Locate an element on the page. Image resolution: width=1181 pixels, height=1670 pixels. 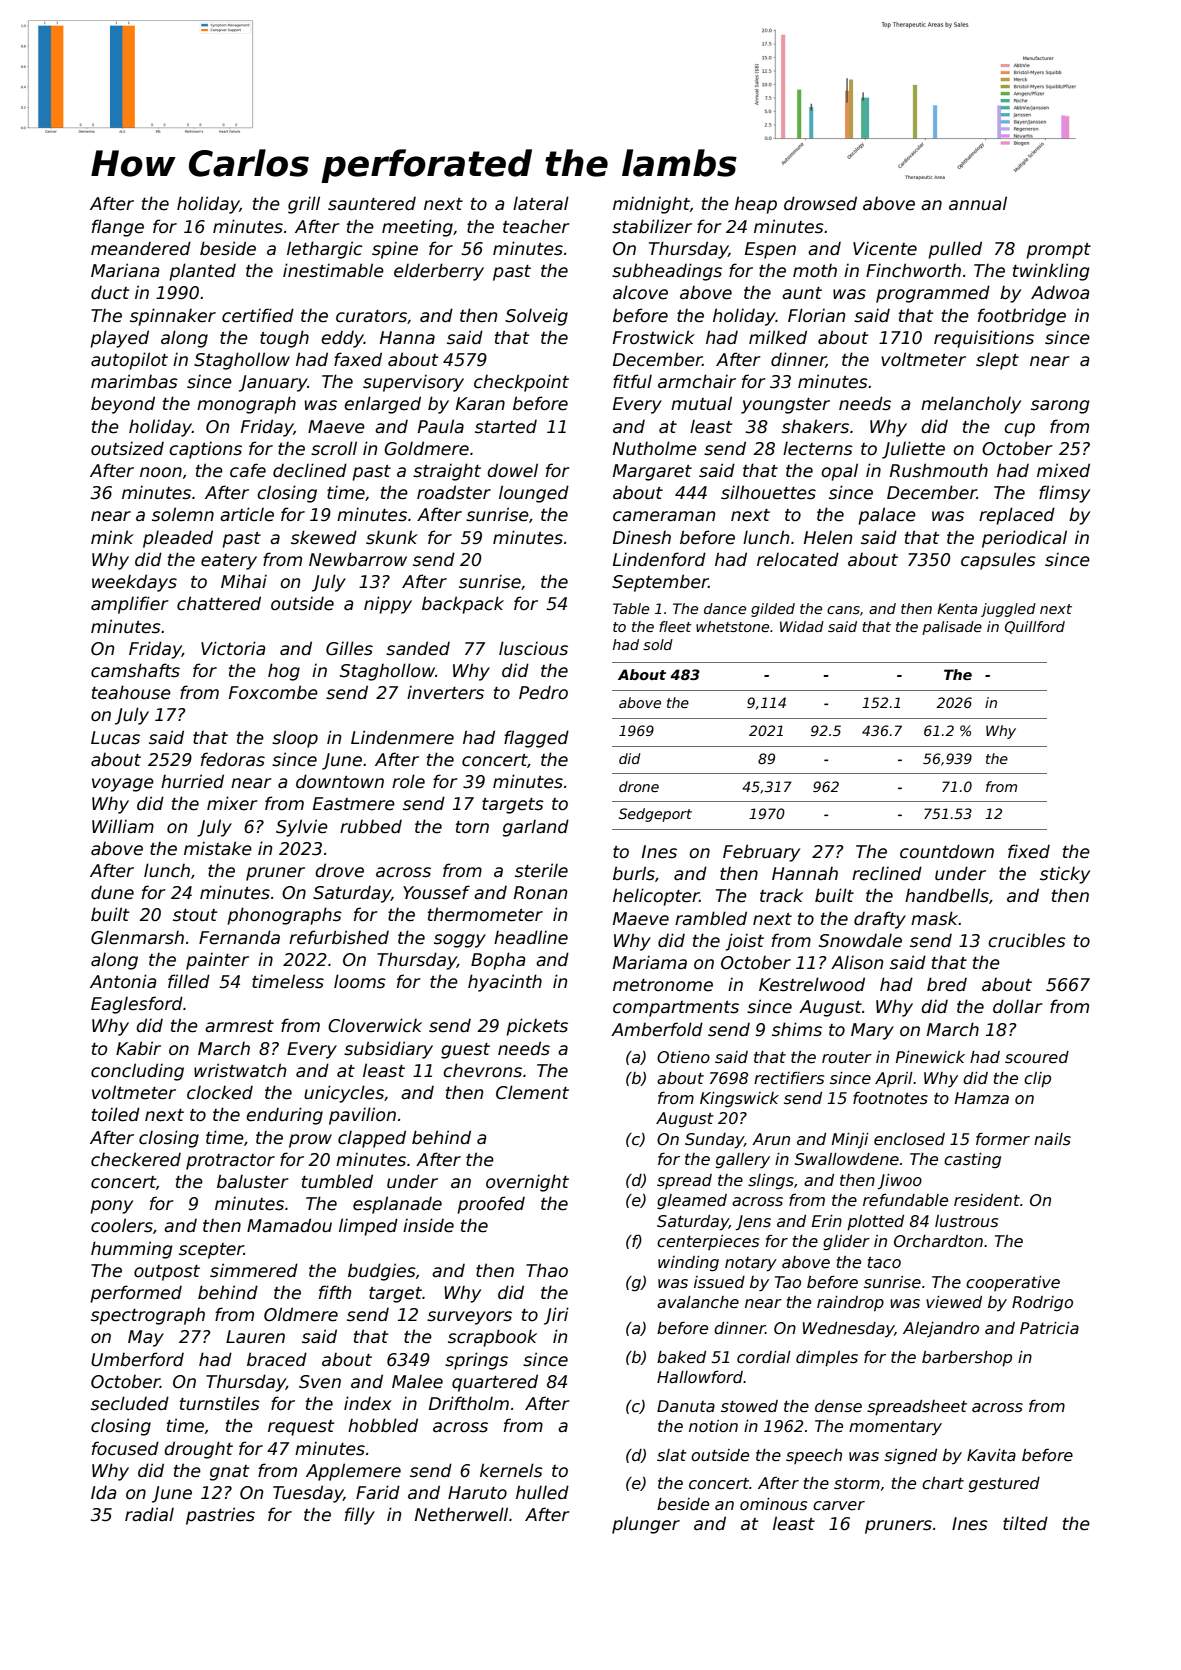
concluding is located at coordinates (137, 1072).
